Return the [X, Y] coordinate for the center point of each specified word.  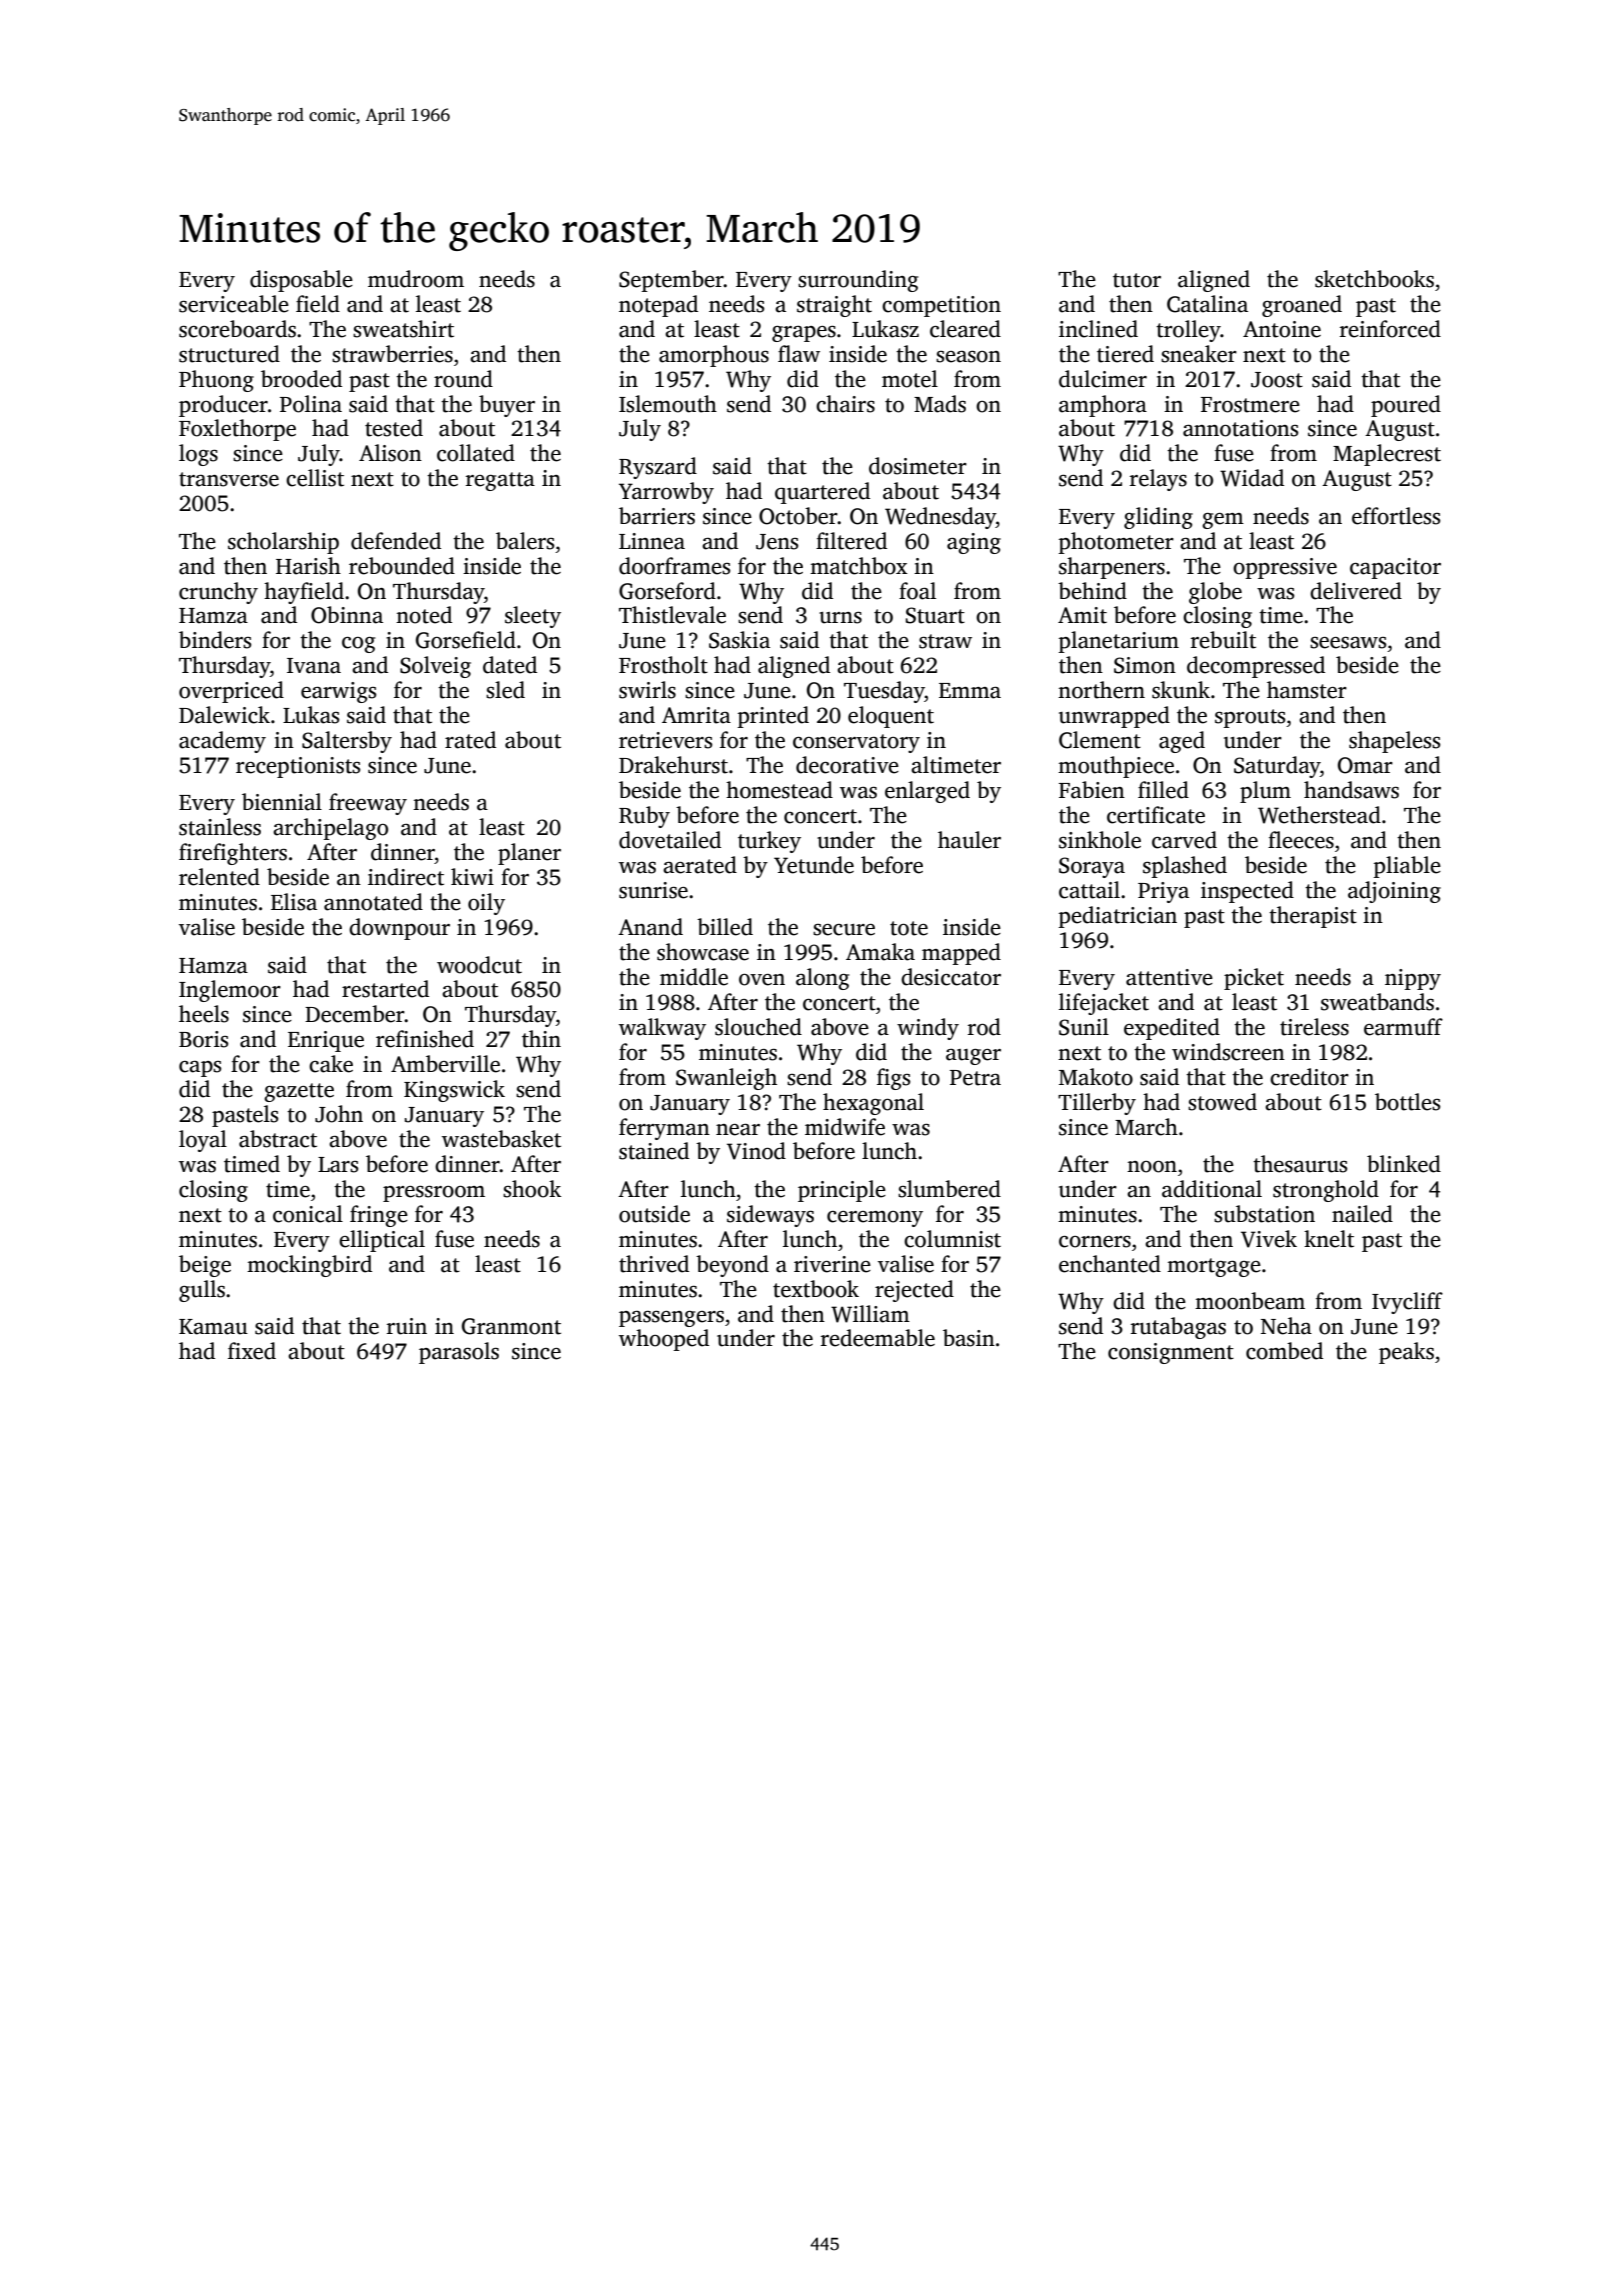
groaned [1302, 306]
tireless [1314, 1027]
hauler [969, 840]
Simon [1145, 665]
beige [205, 1266]
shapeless [1394, 742]
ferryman [664, 1129]
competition [941, 306]
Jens [777, 542]
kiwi [472, 876]
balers [525, 541]
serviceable [234, 304]
